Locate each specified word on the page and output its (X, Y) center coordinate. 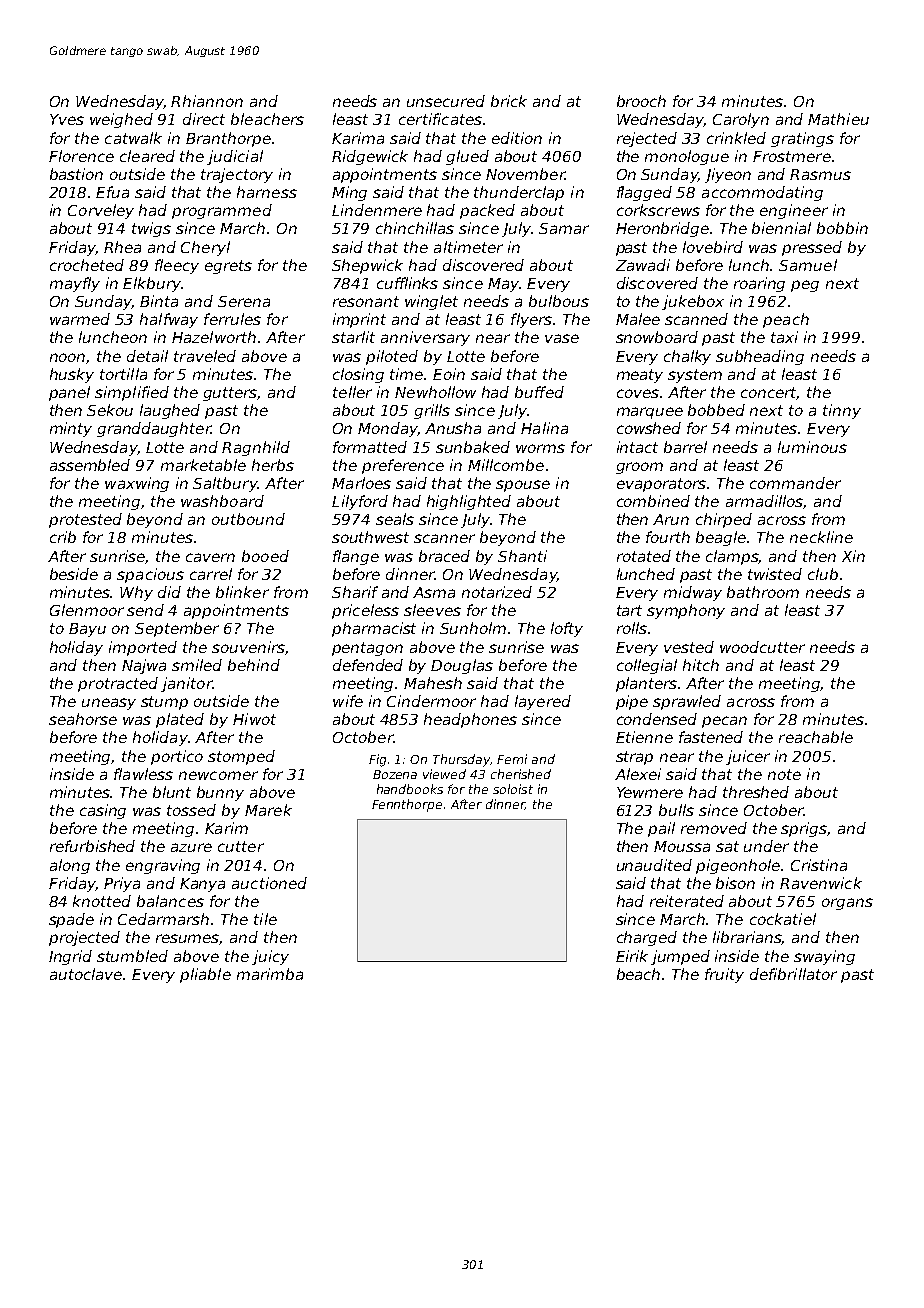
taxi (784, 337)
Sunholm (473, 628)
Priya (122, 884)
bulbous (559, 301)
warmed (80, 319)
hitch (701, 665)
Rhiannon (207, 101)
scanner (444, 538)
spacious (150, 575)
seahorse (83, 719)
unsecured (446, 101)
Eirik (632, 956)
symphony (686, 611)
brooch (641, 101)
